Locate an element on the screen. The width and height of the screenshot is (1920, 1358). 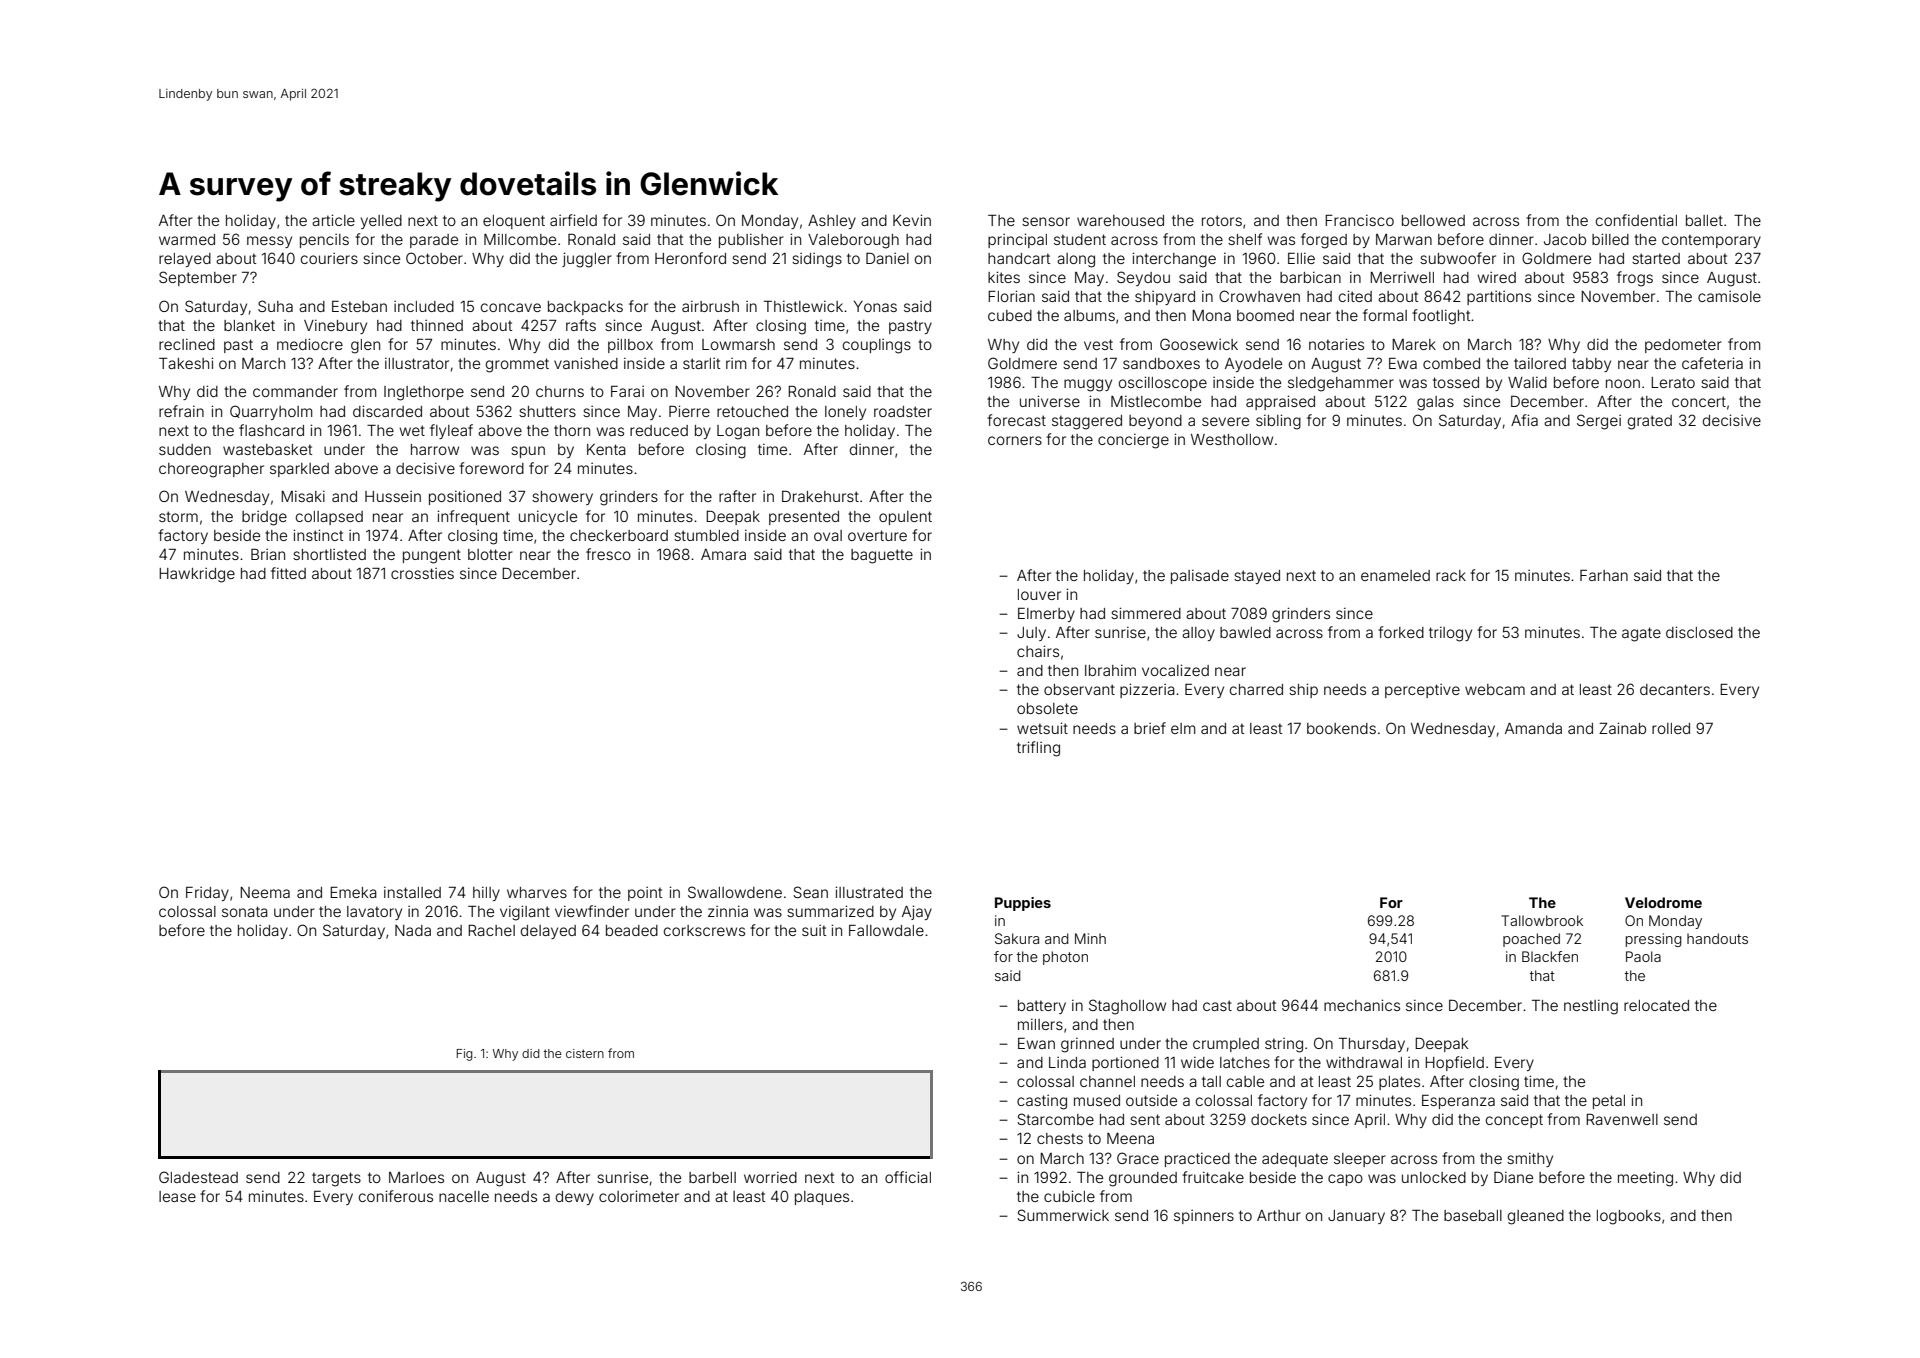
Kevin is located at coordinates (912, 220).
